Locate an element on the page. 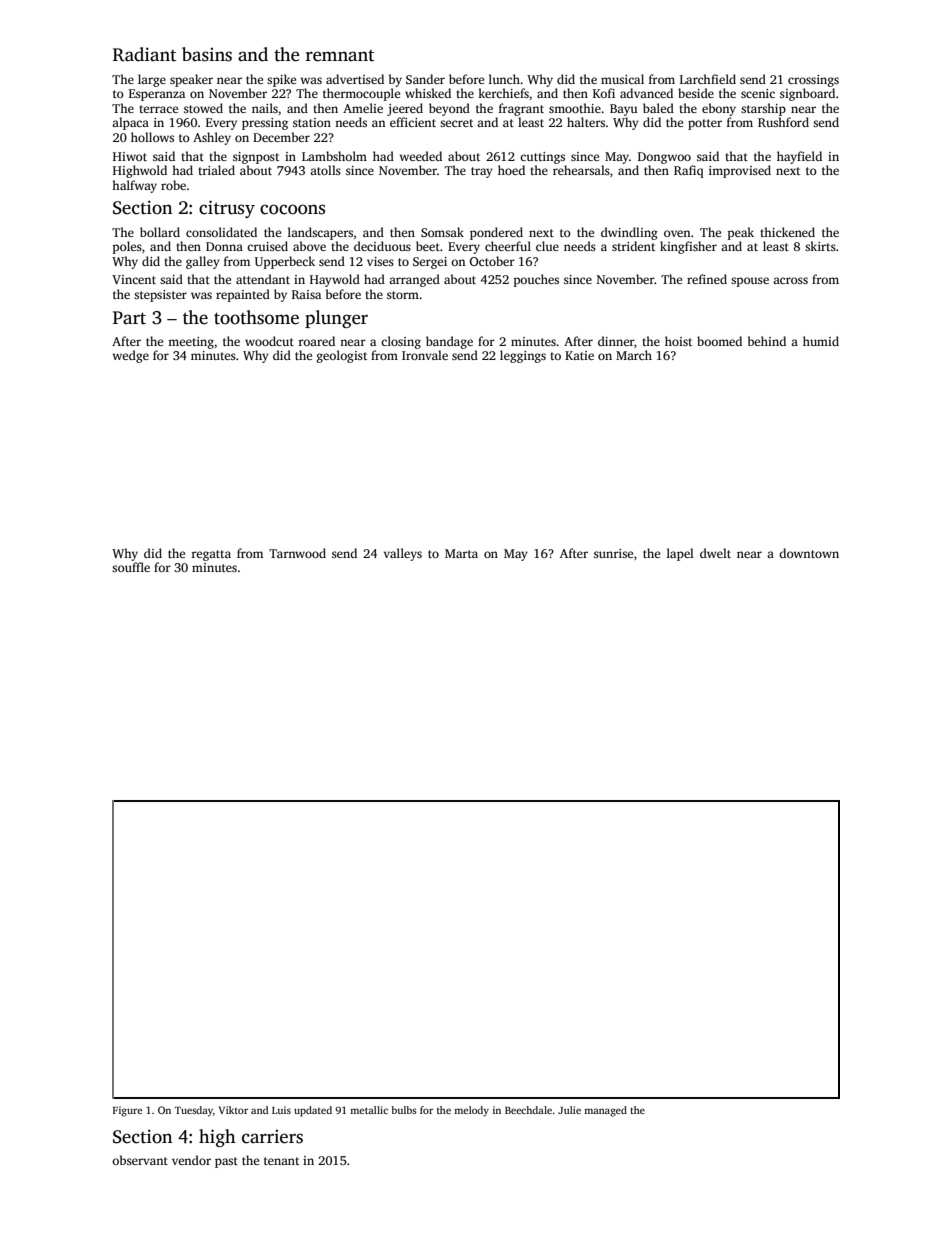  downtown is located at coordinates (809, 553).
